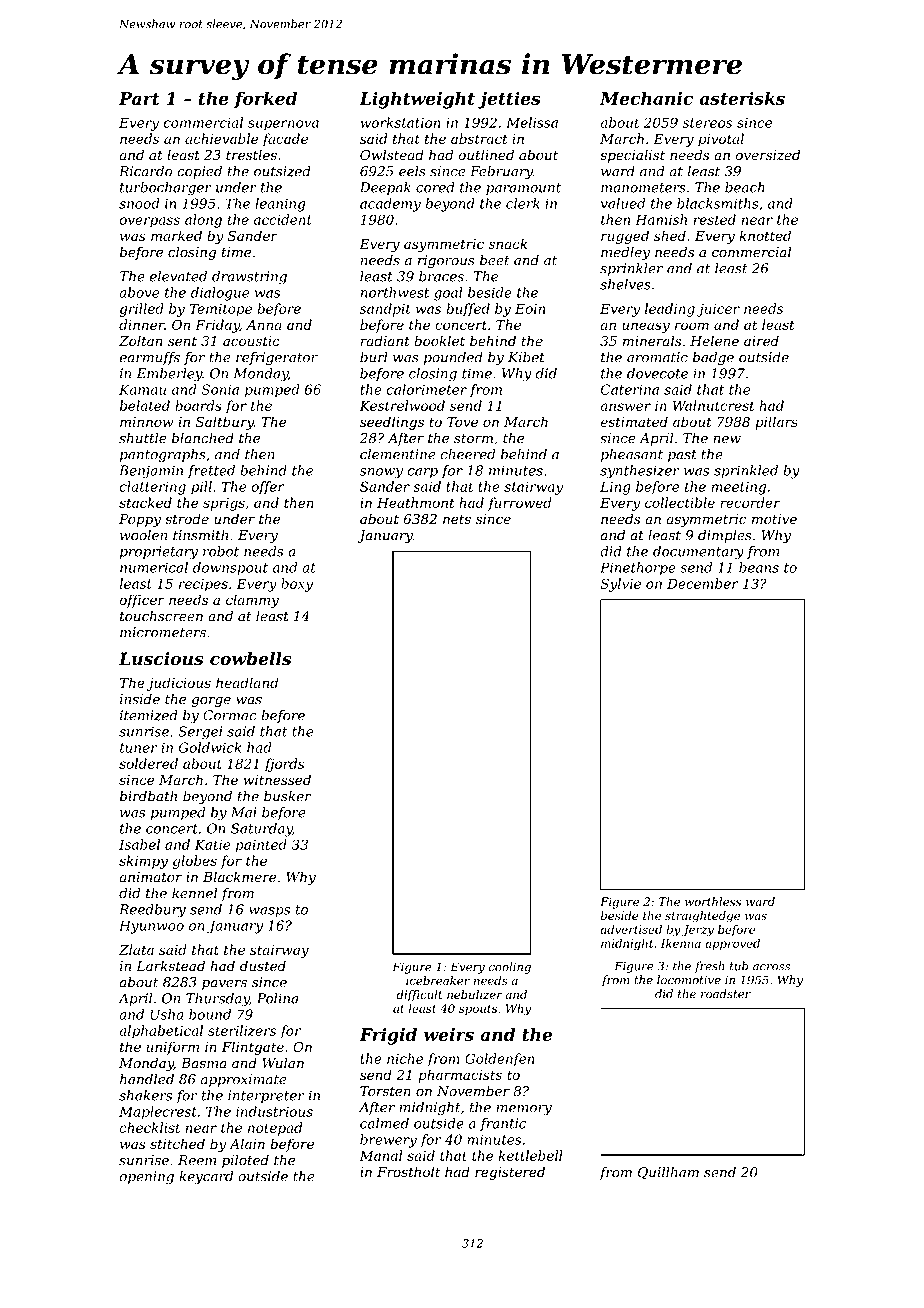 This document has width=924, height=1308. Describe the element at coordinates (768, 155) in the document. I see `oversized` at that location.
